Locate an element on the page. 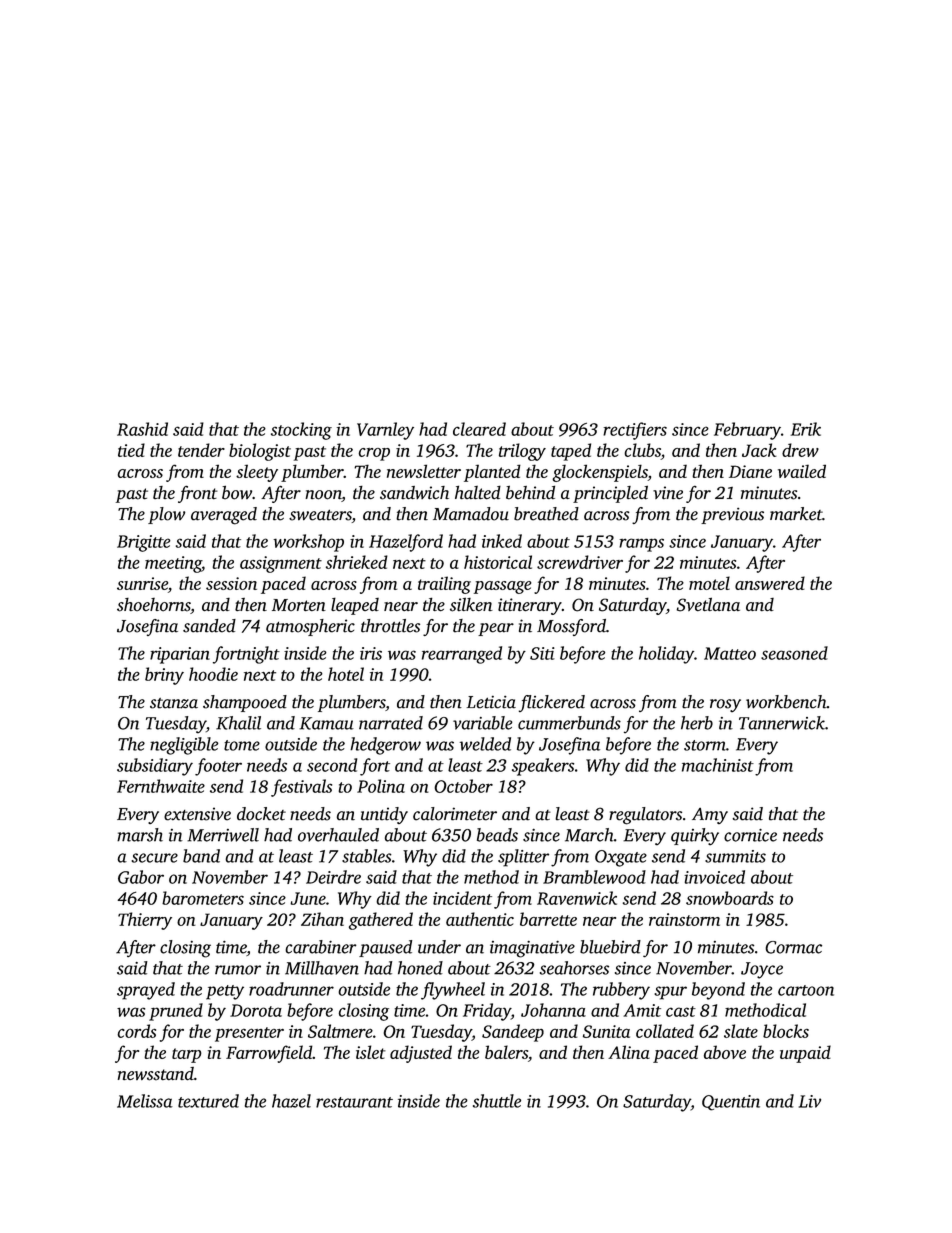 The width and height of the document is (952, 1233). market is located at coordinates (796, 514).
